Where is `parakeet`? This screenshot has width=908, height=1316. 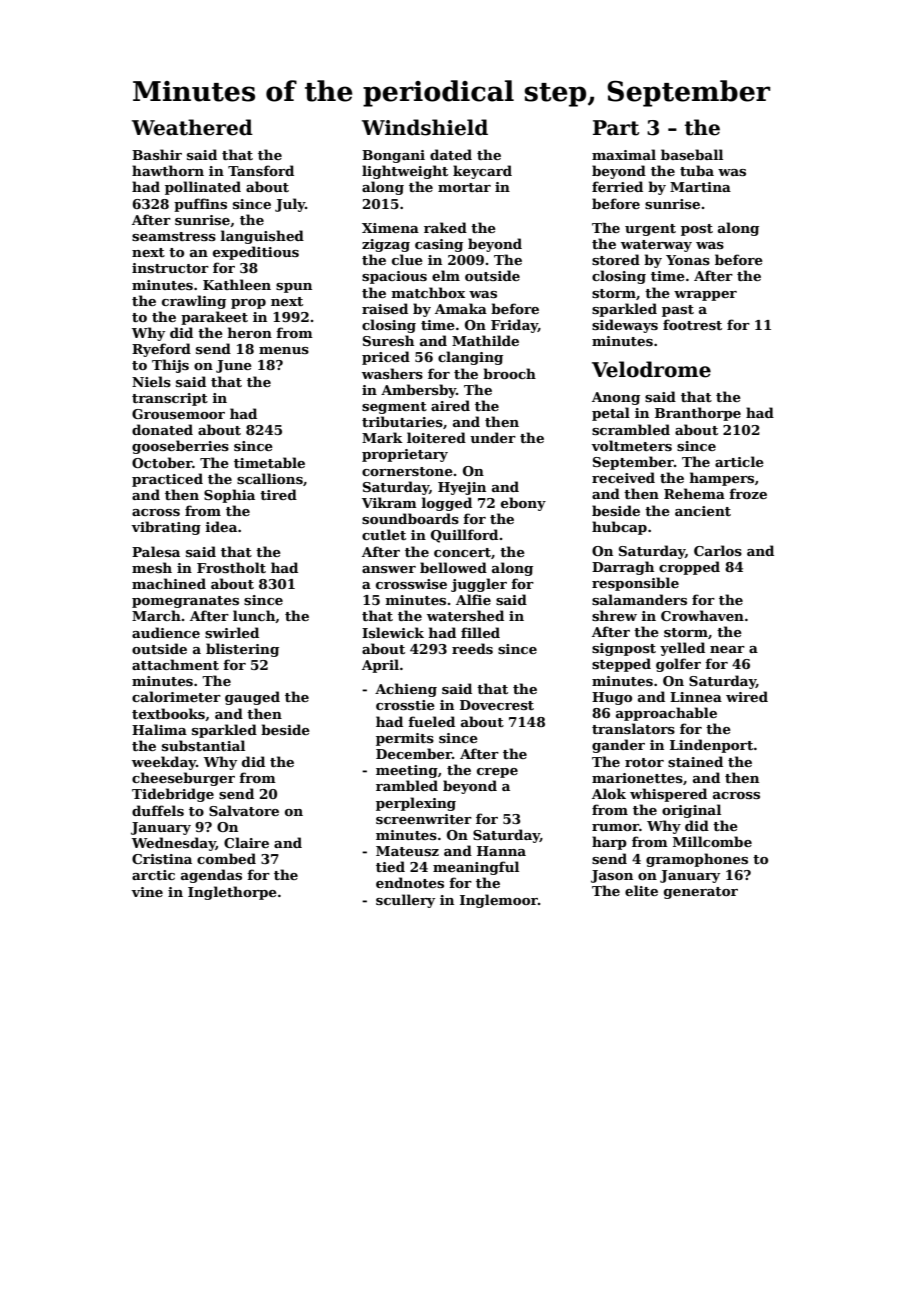
parakeet is located at coordinates (214, 318).
